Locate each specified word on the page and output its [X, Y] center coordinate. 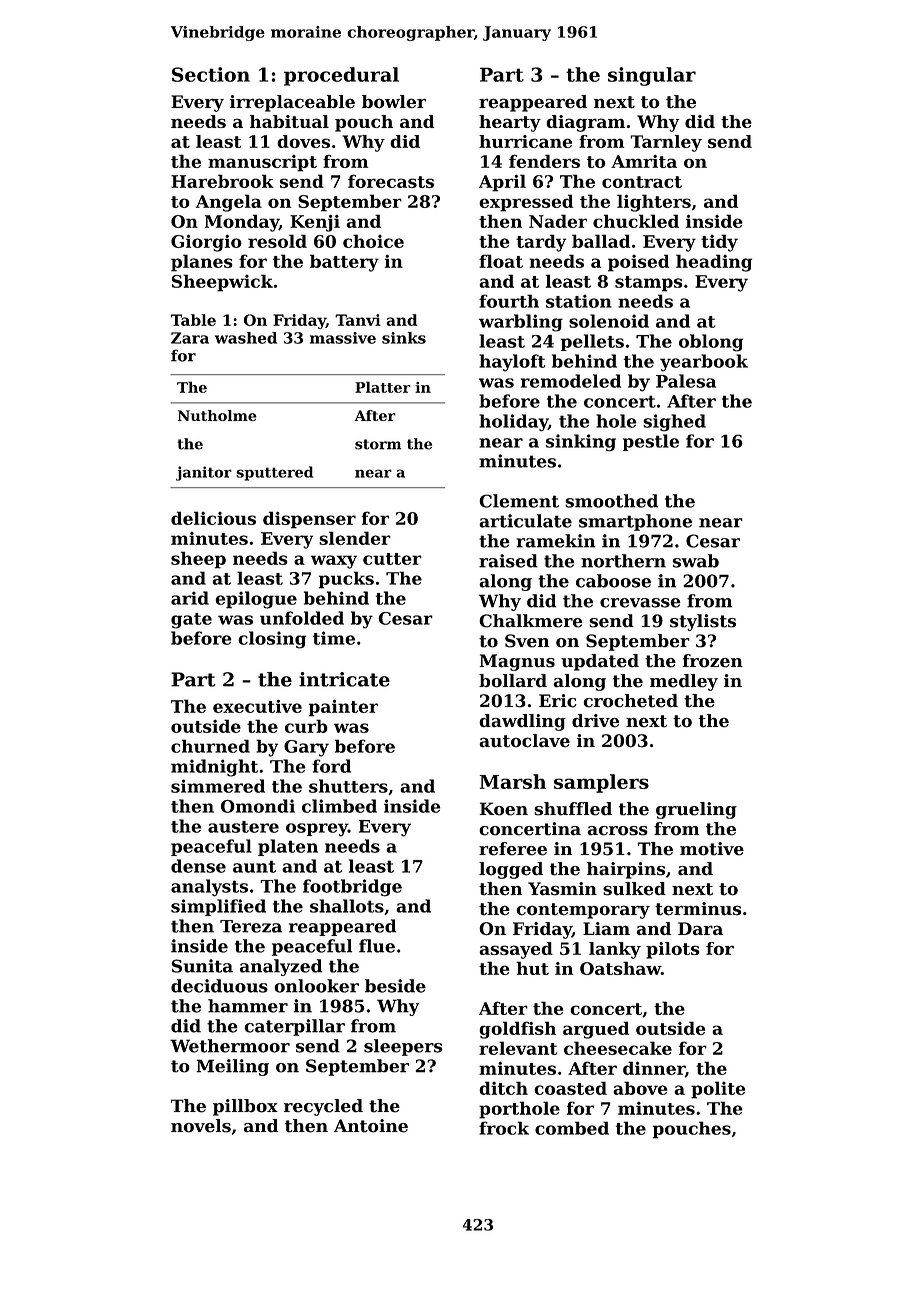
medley [684, 682]
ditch [503, 1088]
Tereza [251, 926]
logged [511, 870]
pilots [672, 950]
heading [714, 263]
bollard [513, 681]
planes [202, 263]
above [640, 1088]
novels [201, 1126]
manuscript [262, 163]
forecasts [391, 181]
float [501, 261]
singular [652, 76]
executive [257, 706]
